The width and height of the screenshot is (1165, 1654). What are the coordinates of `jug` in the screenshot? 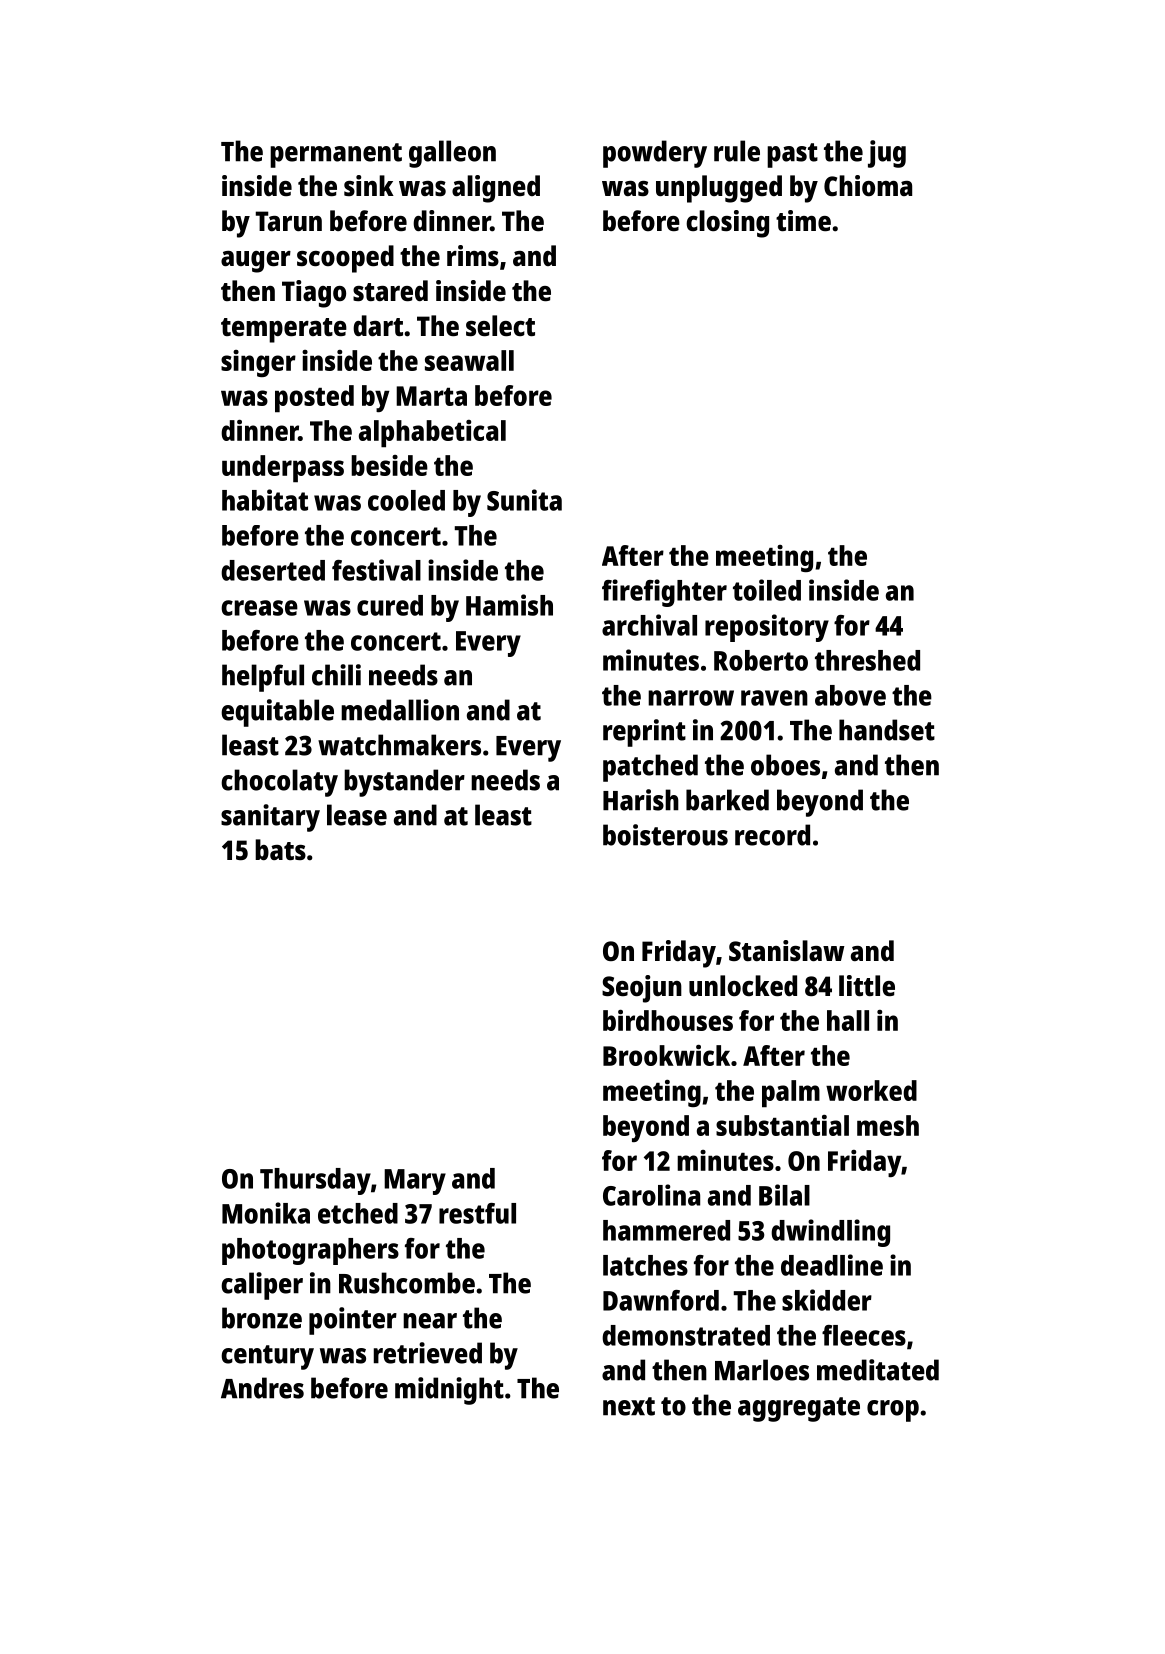 It's located at (887, 154).
